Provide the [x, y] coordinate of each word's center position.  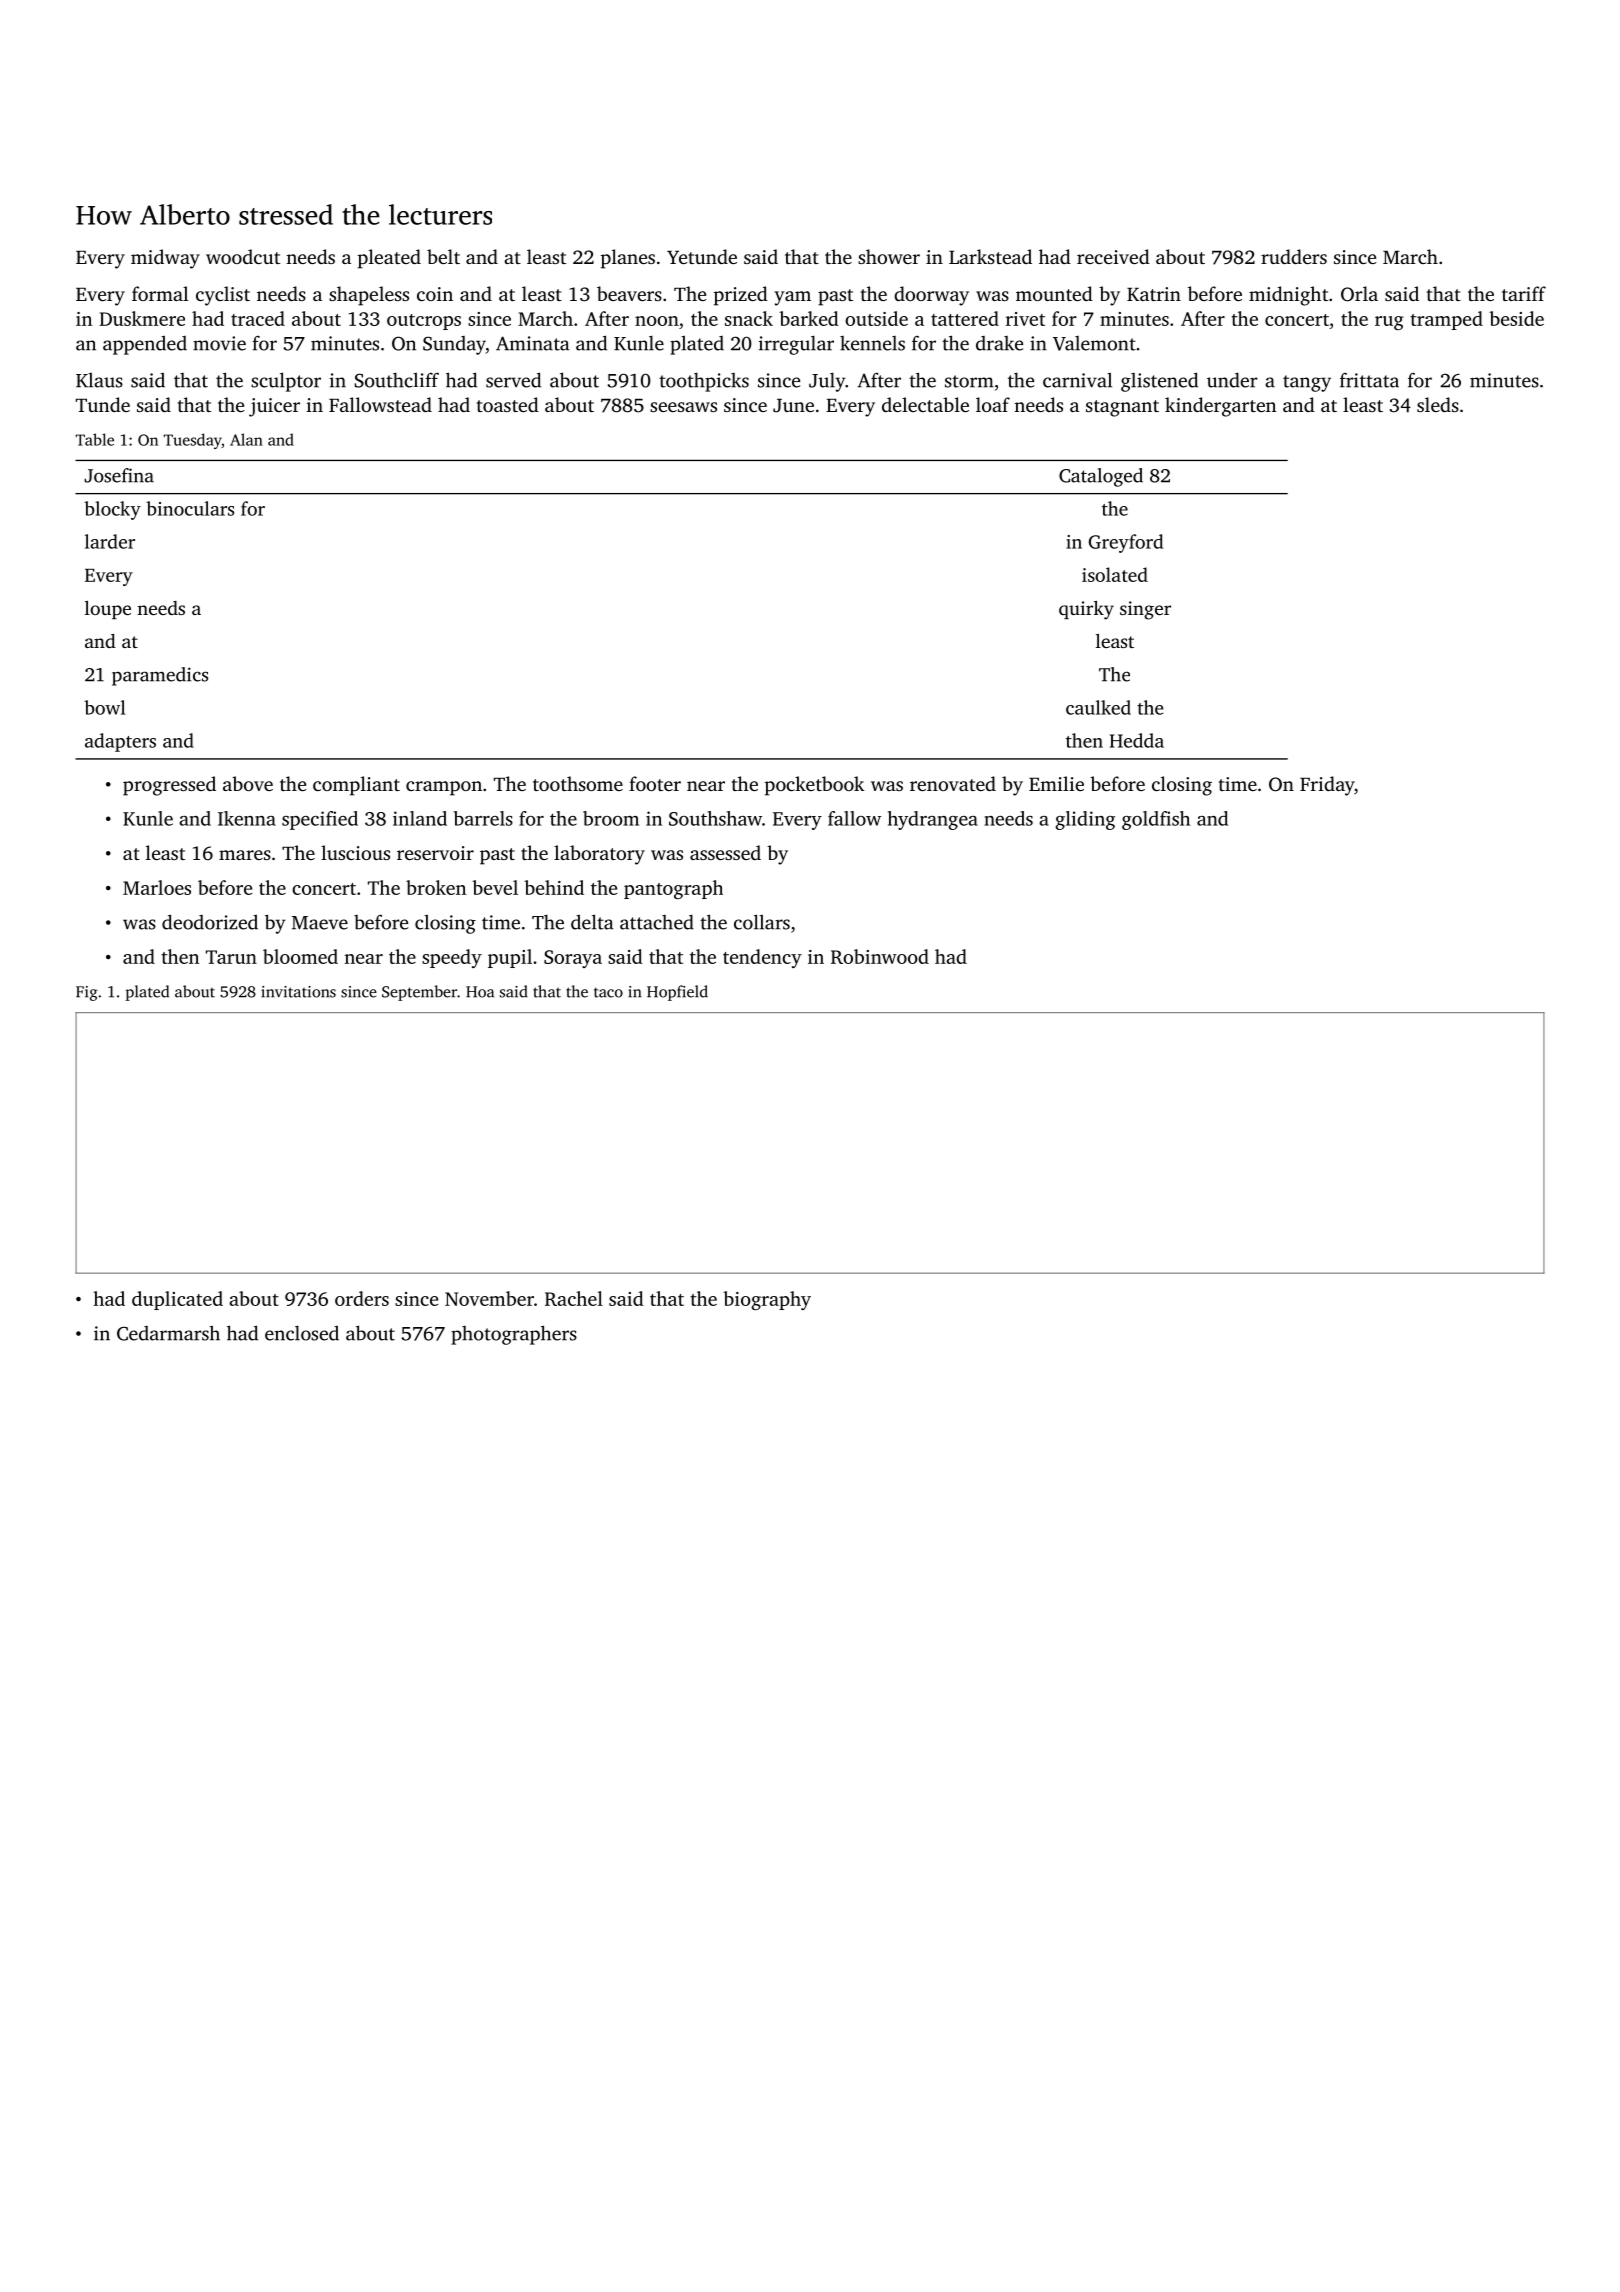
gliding [1085, 820]
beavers [629, 293]
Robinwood [880, 956]
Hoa [480, 992]
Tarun [231, 957]
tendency [762, 958]
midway [165, 259]
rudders [1294, 256]
